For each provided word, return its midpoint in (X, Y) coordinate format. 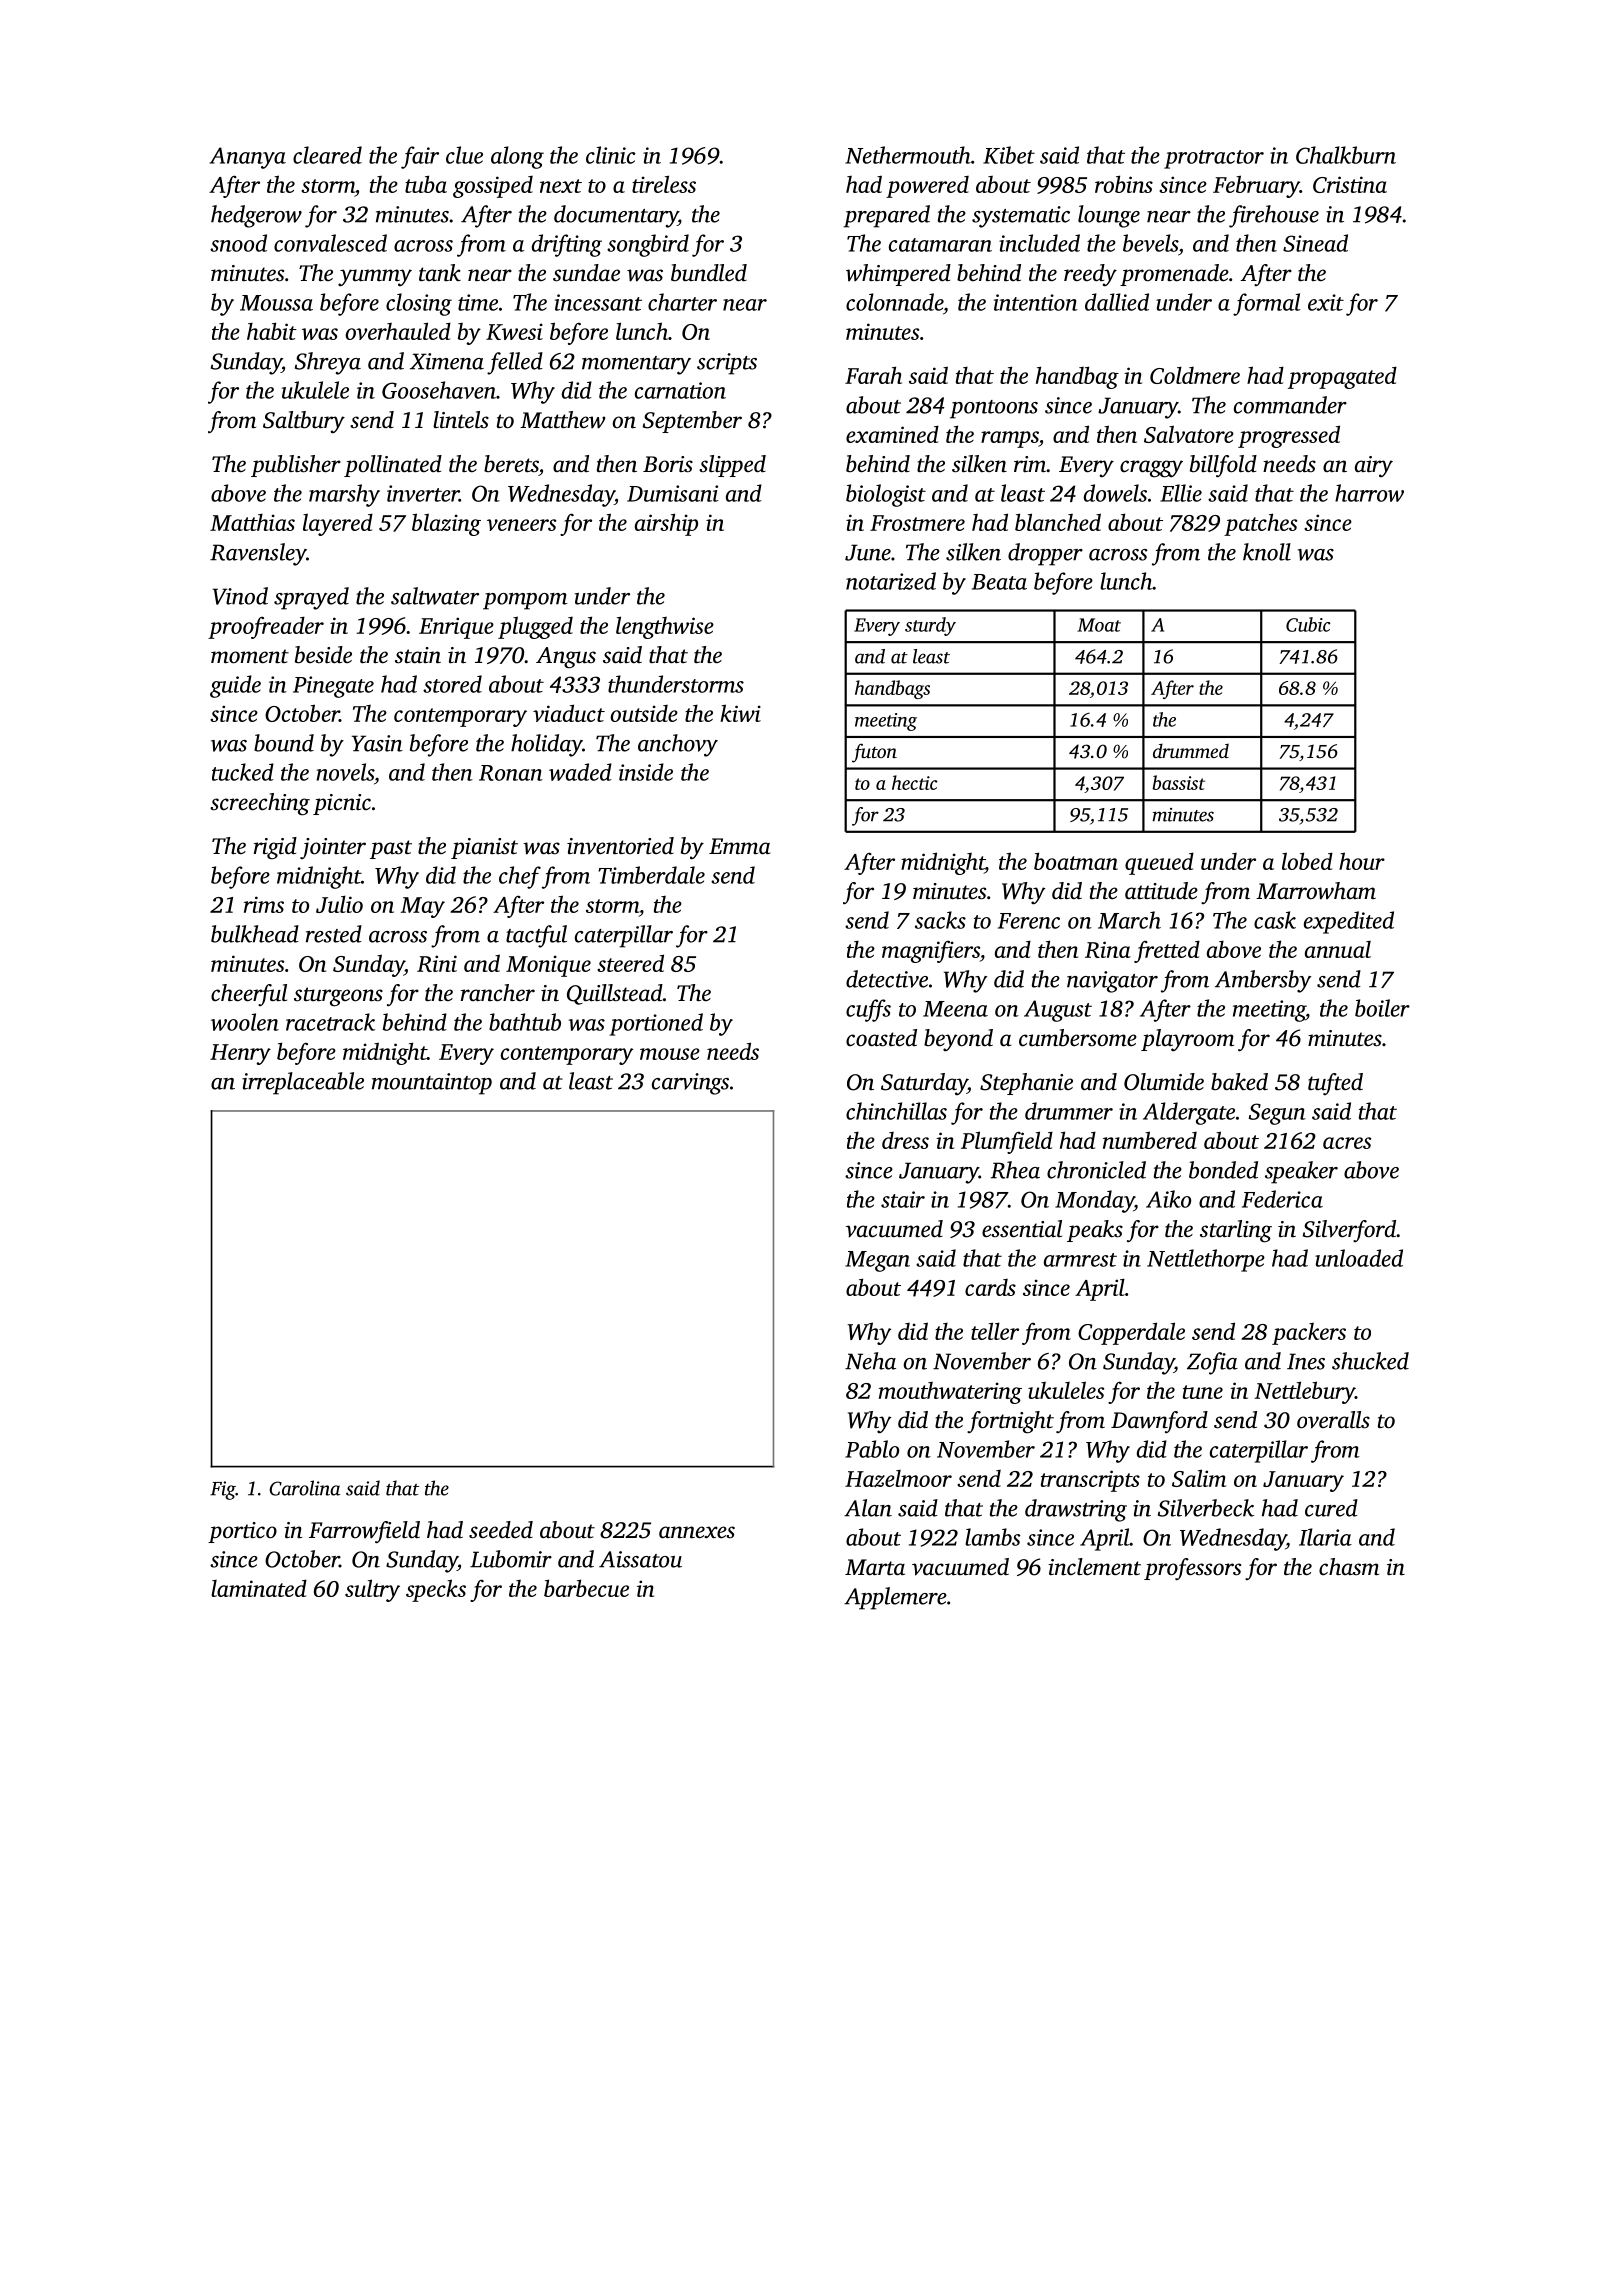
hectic (915, 782)
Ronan (511, 773)
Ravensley (258, 554)
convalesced (330, 243)
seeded (501, 1530)
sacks (940, 920)
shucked (1370, 1361)
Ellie (1181, 493)
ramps (1010, 439)
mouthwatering (950, 1393)
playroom (1187, 1040)
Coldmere (1195, 375)
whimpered (898, 275)
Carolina (304, 1488)
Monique (548, 966)
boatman (1076, 861)
